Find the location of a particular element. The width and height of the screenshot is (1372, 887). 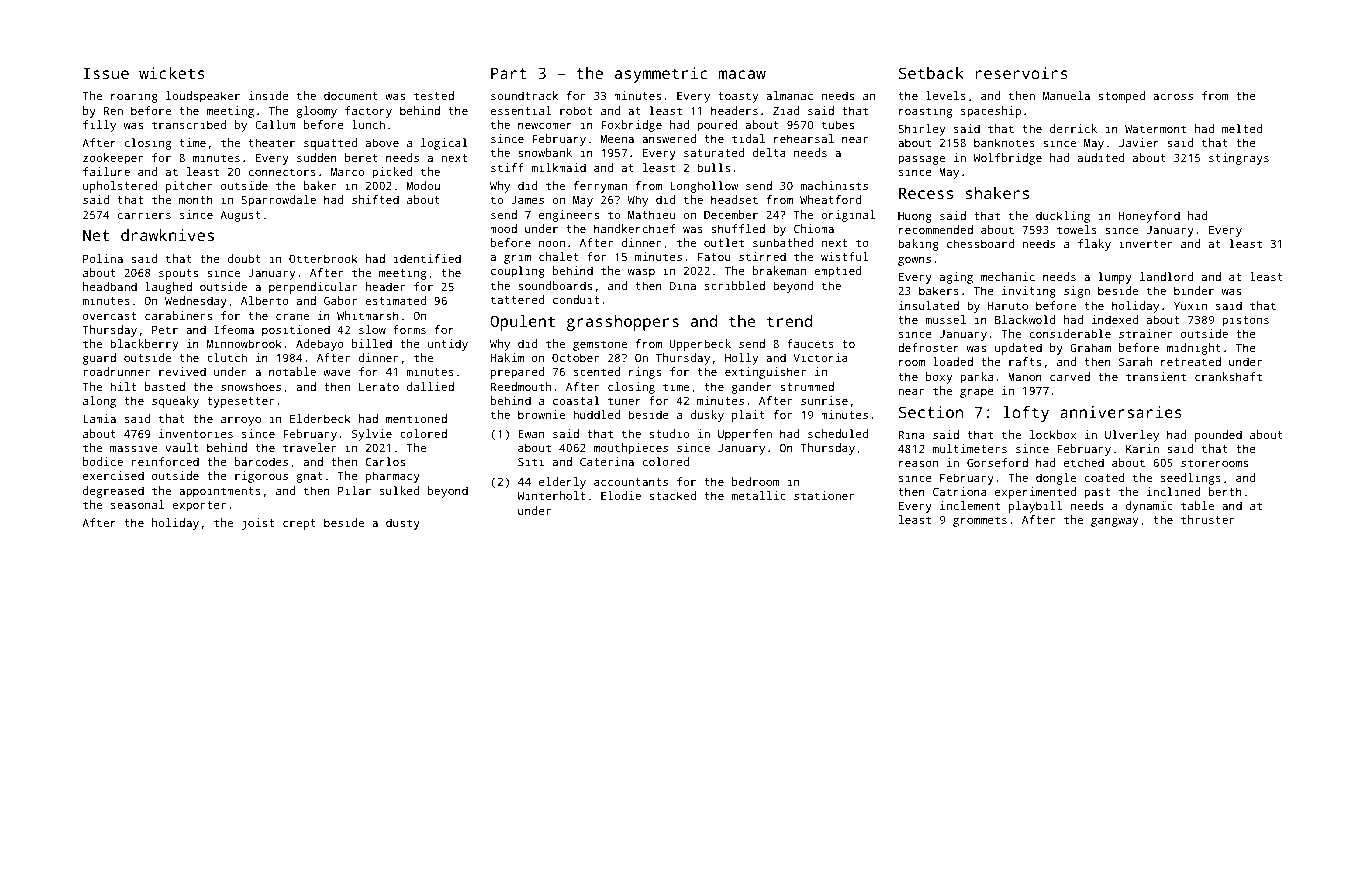

bulls is located at coordinates (713, 167).
